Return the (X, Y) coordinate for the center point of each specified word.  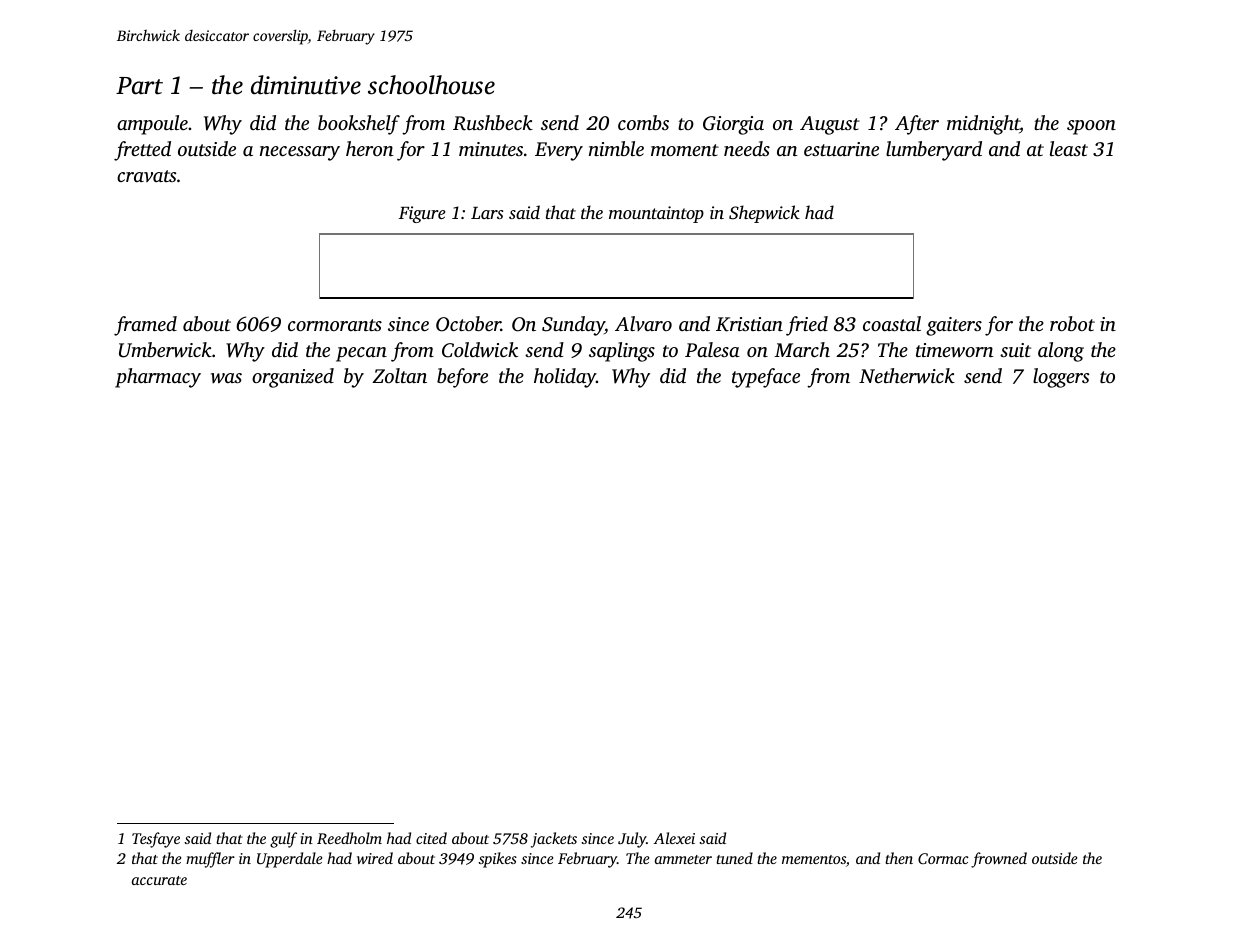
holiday (565, 378)
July (632, 840)
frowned (999, 860)
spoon (1091, 127)
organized (293, 378)
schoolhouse (431, 85)
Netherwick (907, 375)
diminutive (306, 85)
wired (375, 858)
